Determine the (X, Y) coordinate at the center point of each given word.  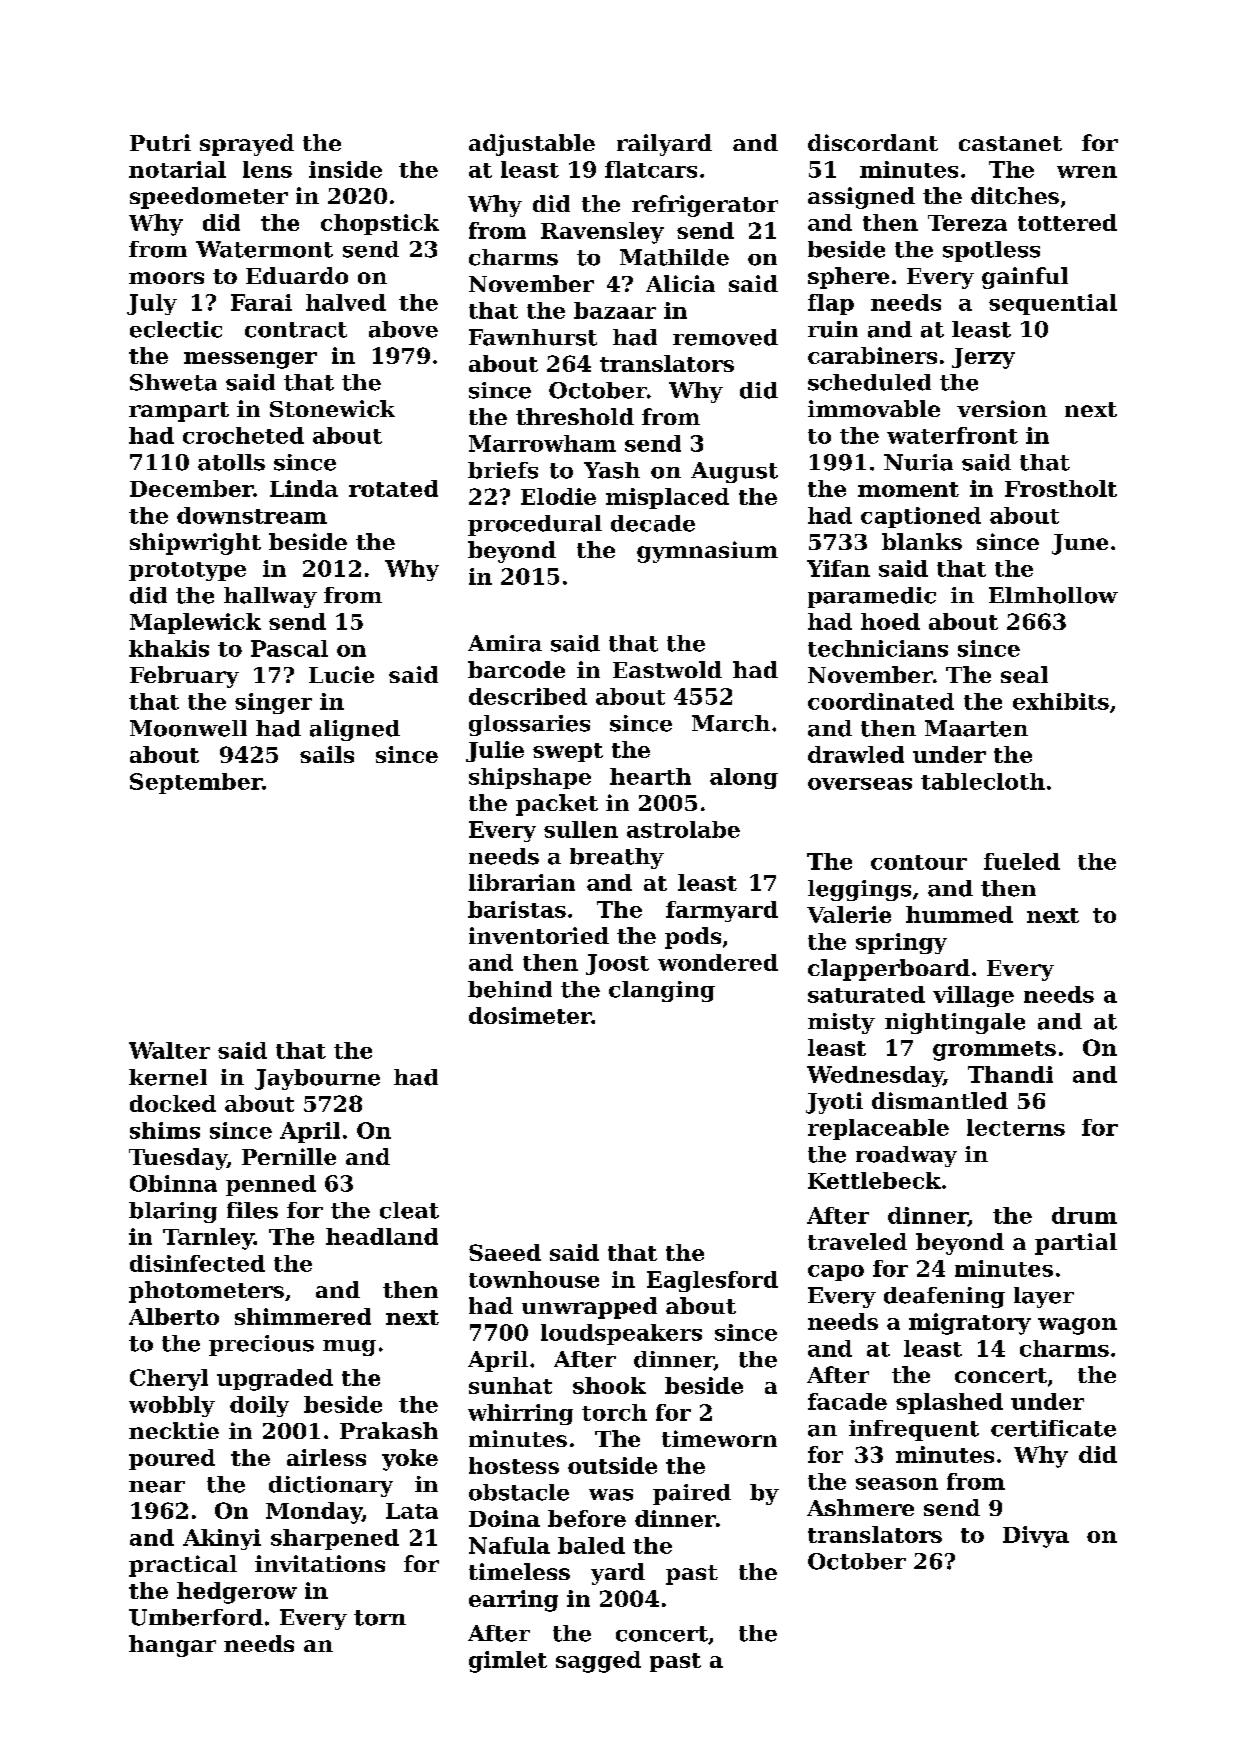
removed (725, 337)
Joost (617, 964)
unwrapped (589, 1308)
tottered (1067, 222)
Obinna (173, 1183)
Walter (169, 1050)
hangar (172, 1646)
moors (166, 278)
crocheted (243, 435)
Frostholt (1061, 488)
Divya (1036, 1537)
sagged (598, 1662)
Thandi (1010, 1074)
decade (653, 523)
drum (1084, 1215)
